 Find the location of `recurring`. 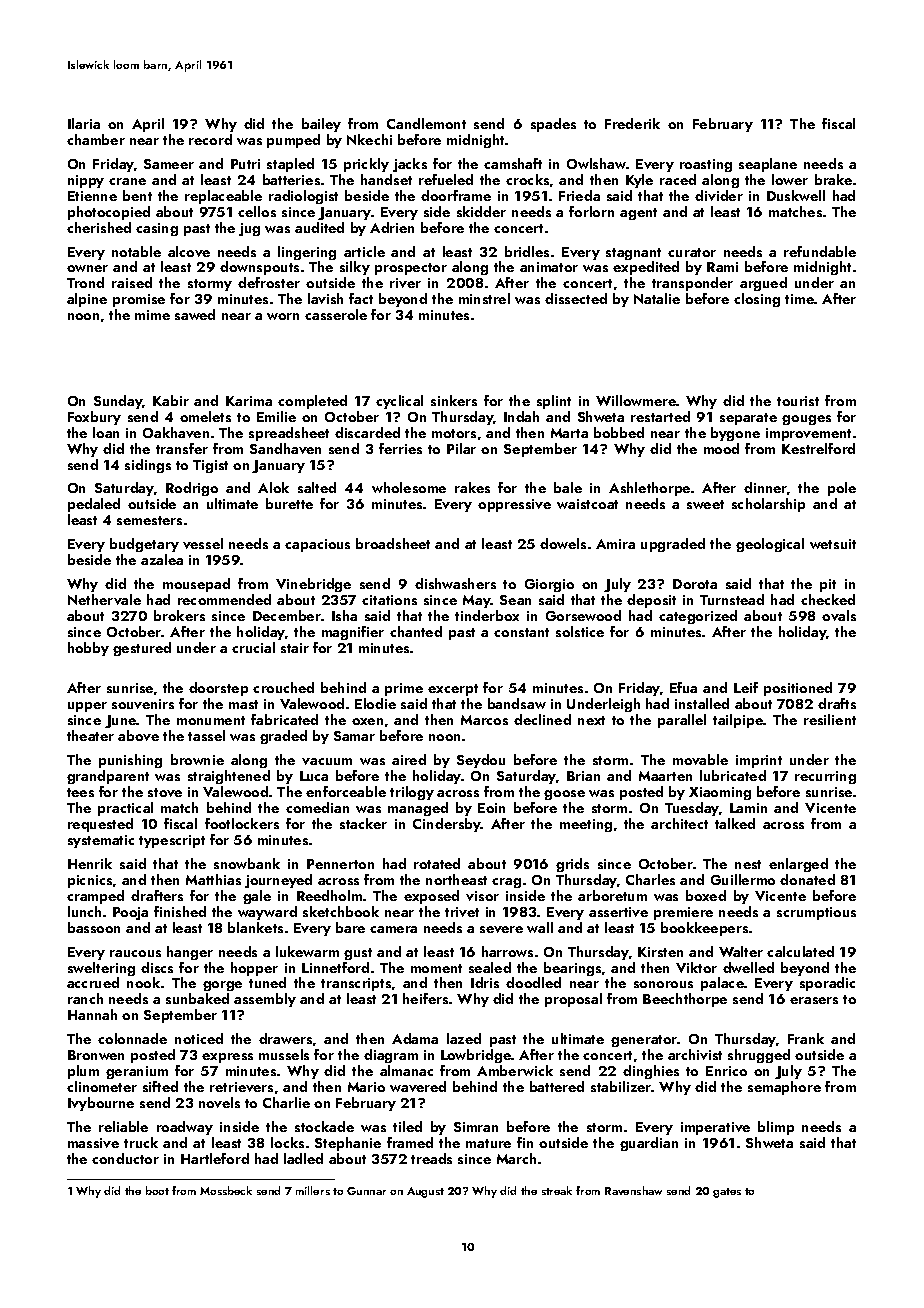

recurring is located at coordinates (825, 777).
